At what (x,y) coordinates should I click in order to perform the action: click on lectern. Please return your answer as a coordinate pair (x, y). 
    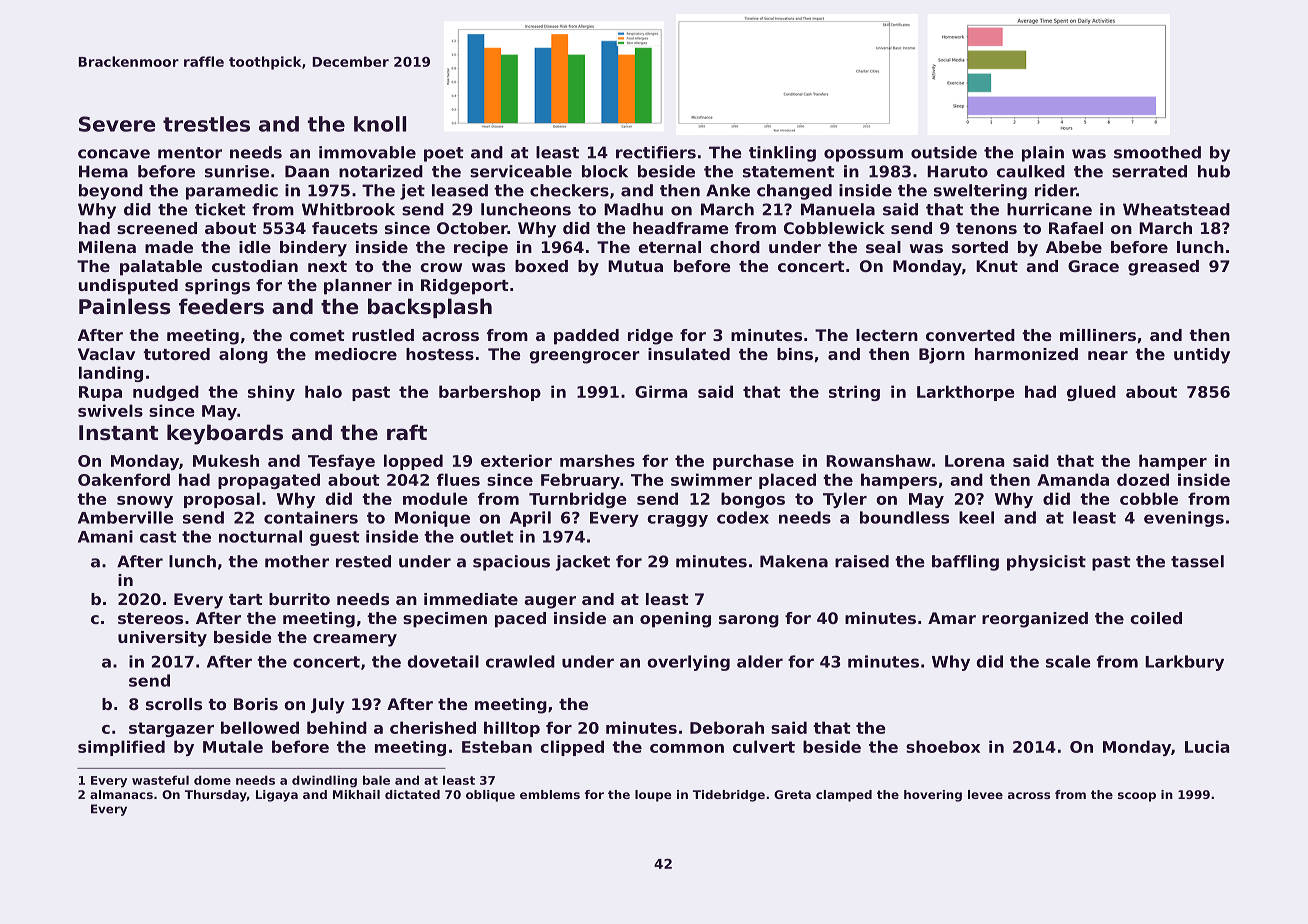
    Looking at the image, I should click on (887, 335).
